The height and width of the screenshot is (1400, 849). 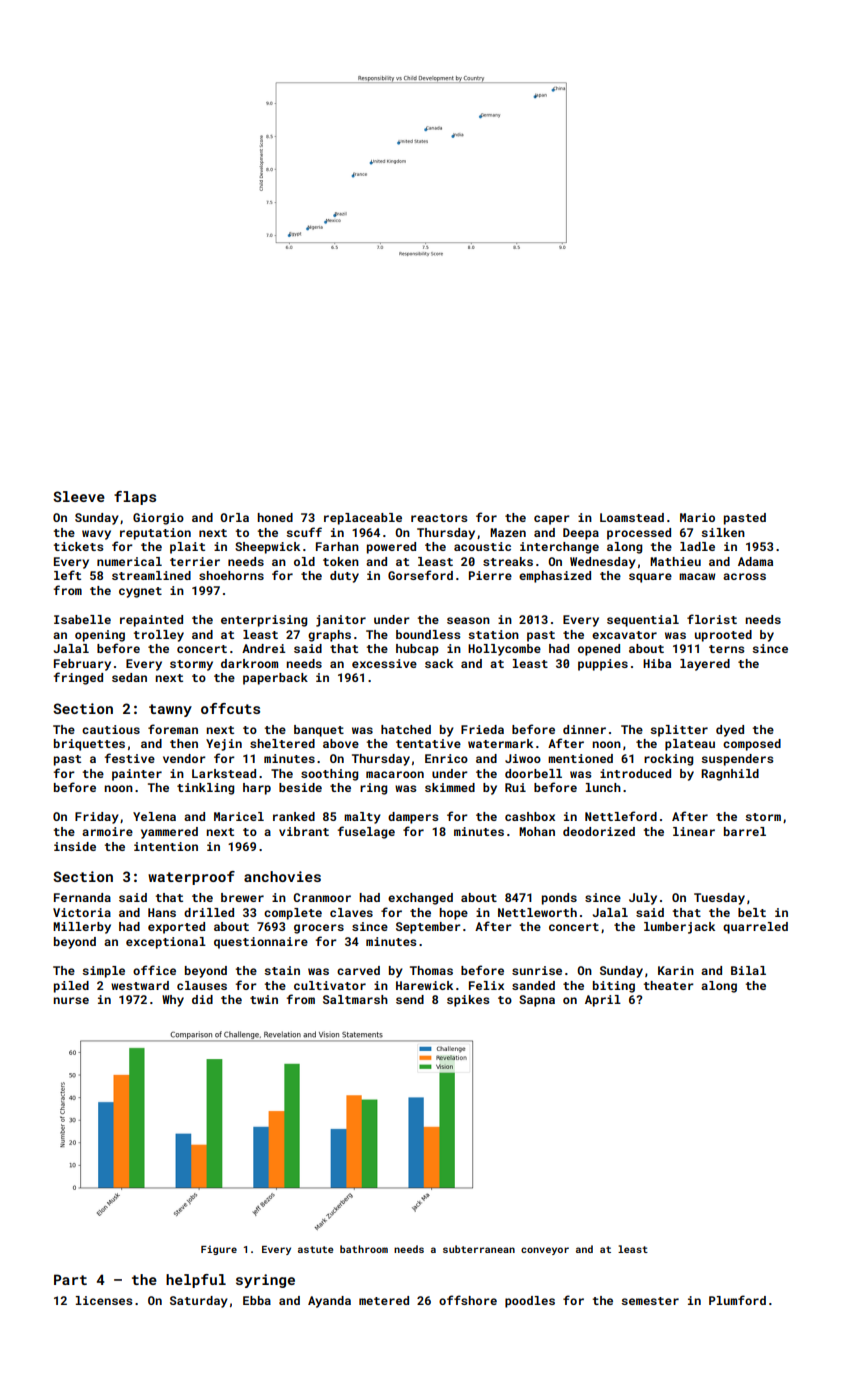 I want to click on Ebba, so click(x=257, y=1300).
